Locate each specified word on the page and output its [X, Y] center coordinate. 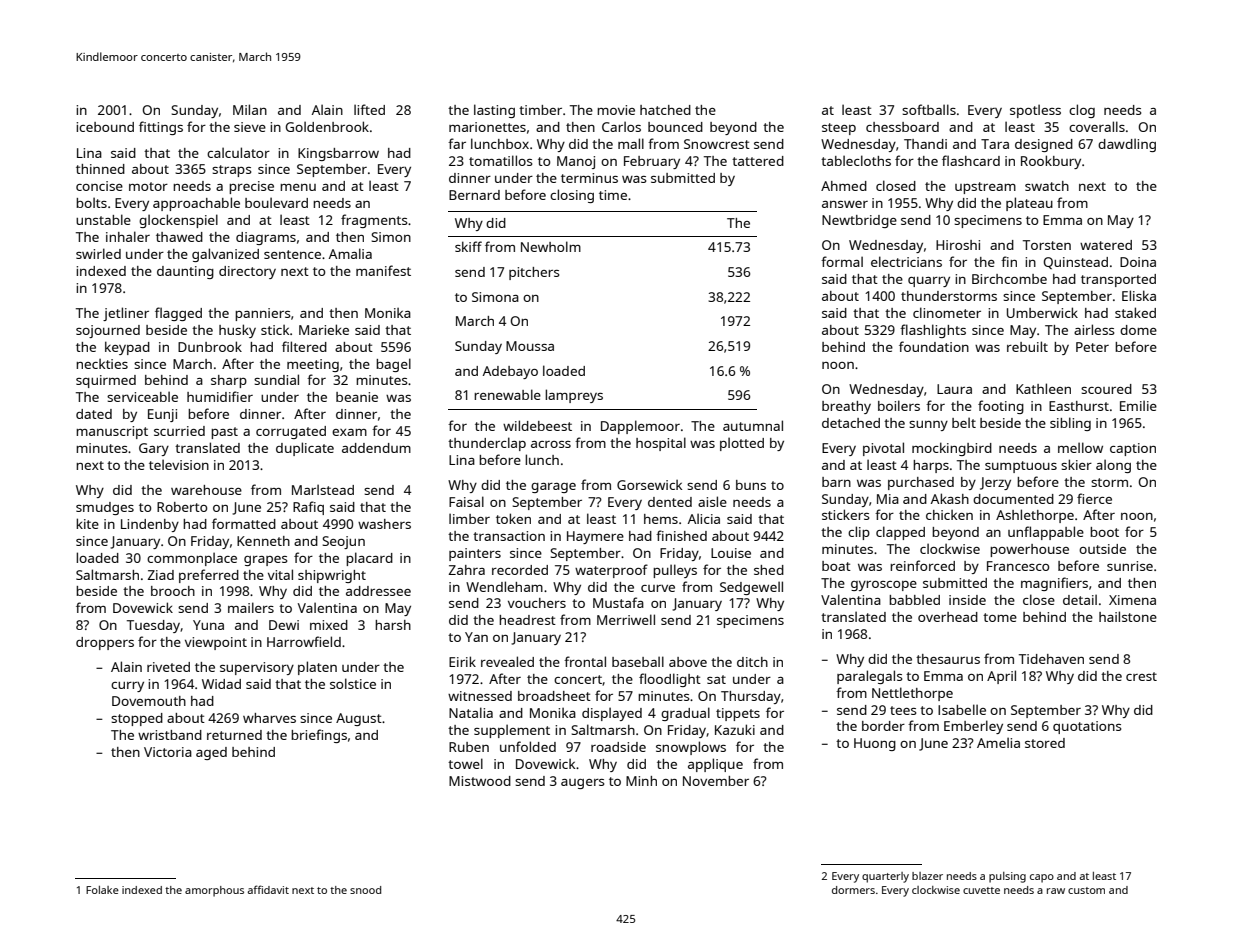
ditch [752, 662]
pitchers [534, 273]
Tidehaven [1051, 659]
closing [572, 196]
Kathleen [1043, 388]
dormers [853, 890]
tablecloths [856, 160]
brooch [173, 591]
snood [365, 890]
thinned [100, 169]
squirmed [106, 381]
